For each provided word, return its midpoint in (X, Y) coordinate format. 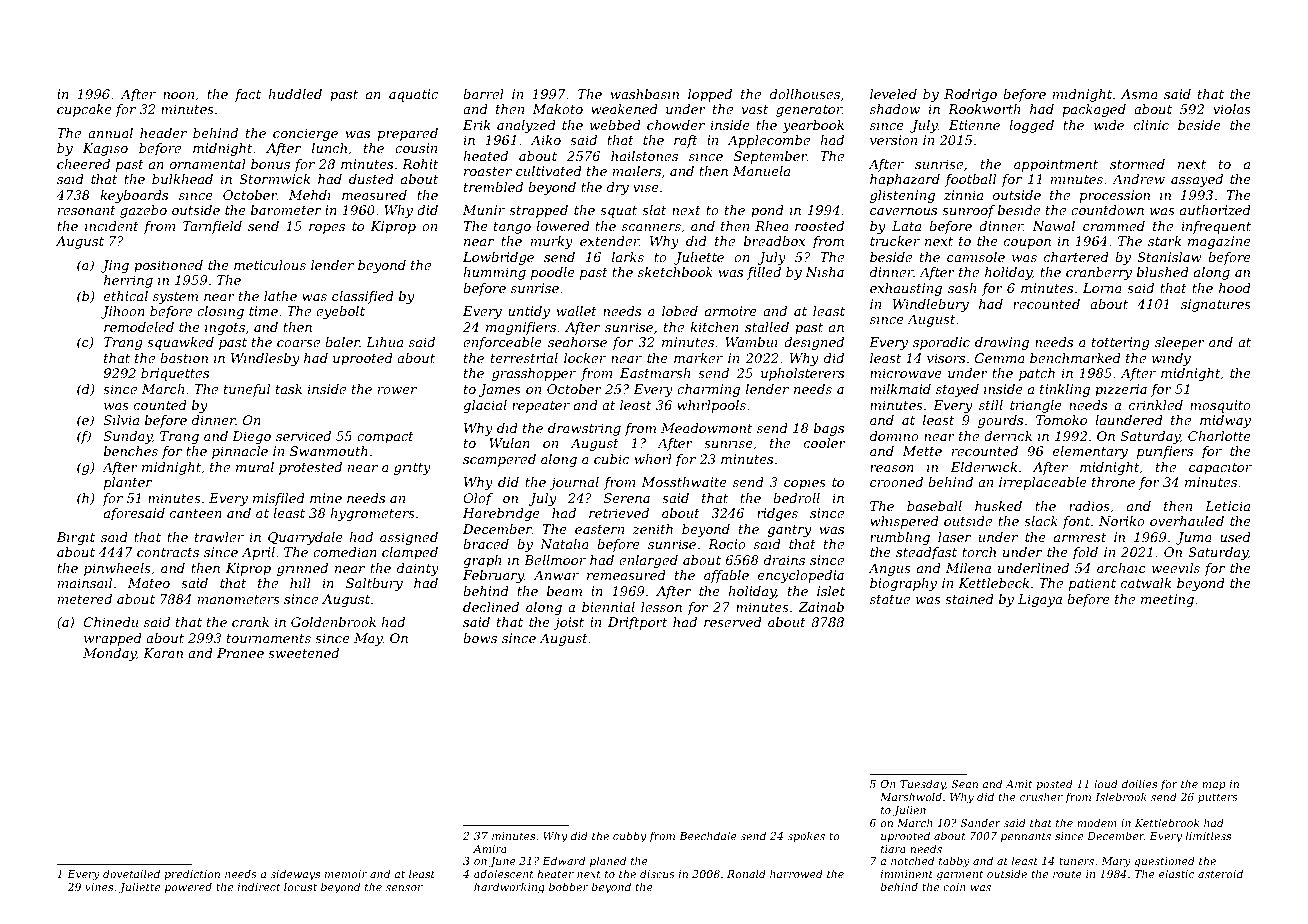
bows (480, 638)
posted (1054, 784)
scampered (499, 460)
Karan (163, 653)
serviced (303, 436)
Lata (906, 226)
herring (128, 281)
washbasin (644, 94)
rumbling (900, 538)
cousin (416, 148)
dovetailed (131, 873)
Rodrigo (970, 95)
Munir (484, 210)
